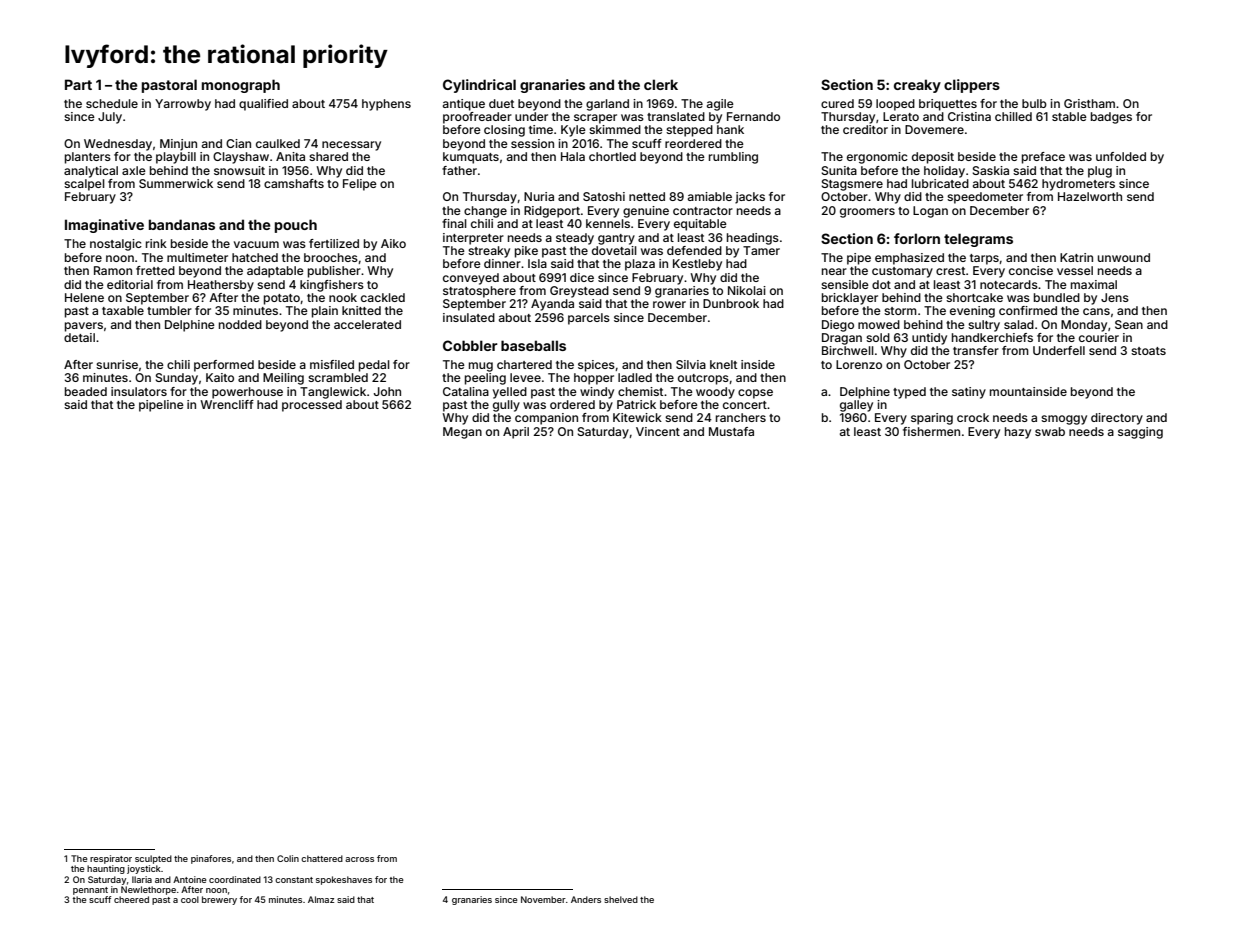 The width and height of the screenshot is (1233, 952). What do you see at coordinates (573, 131) in the screenshot?
I see `Kyle` at bounding box center [573, 131].
